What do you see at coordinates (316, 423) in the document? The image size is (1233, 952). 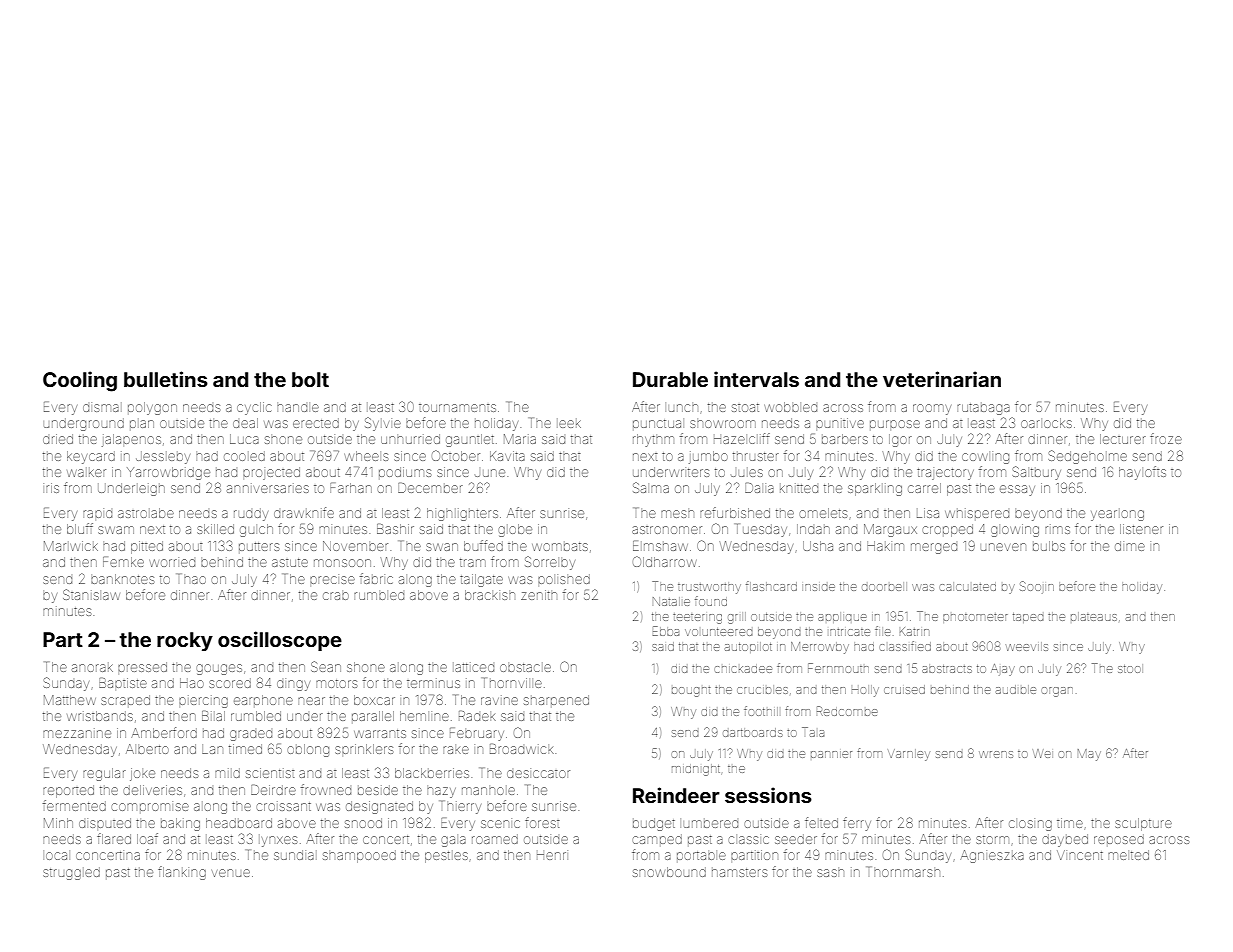 I see `erected` at bounding box center [316, 423].
